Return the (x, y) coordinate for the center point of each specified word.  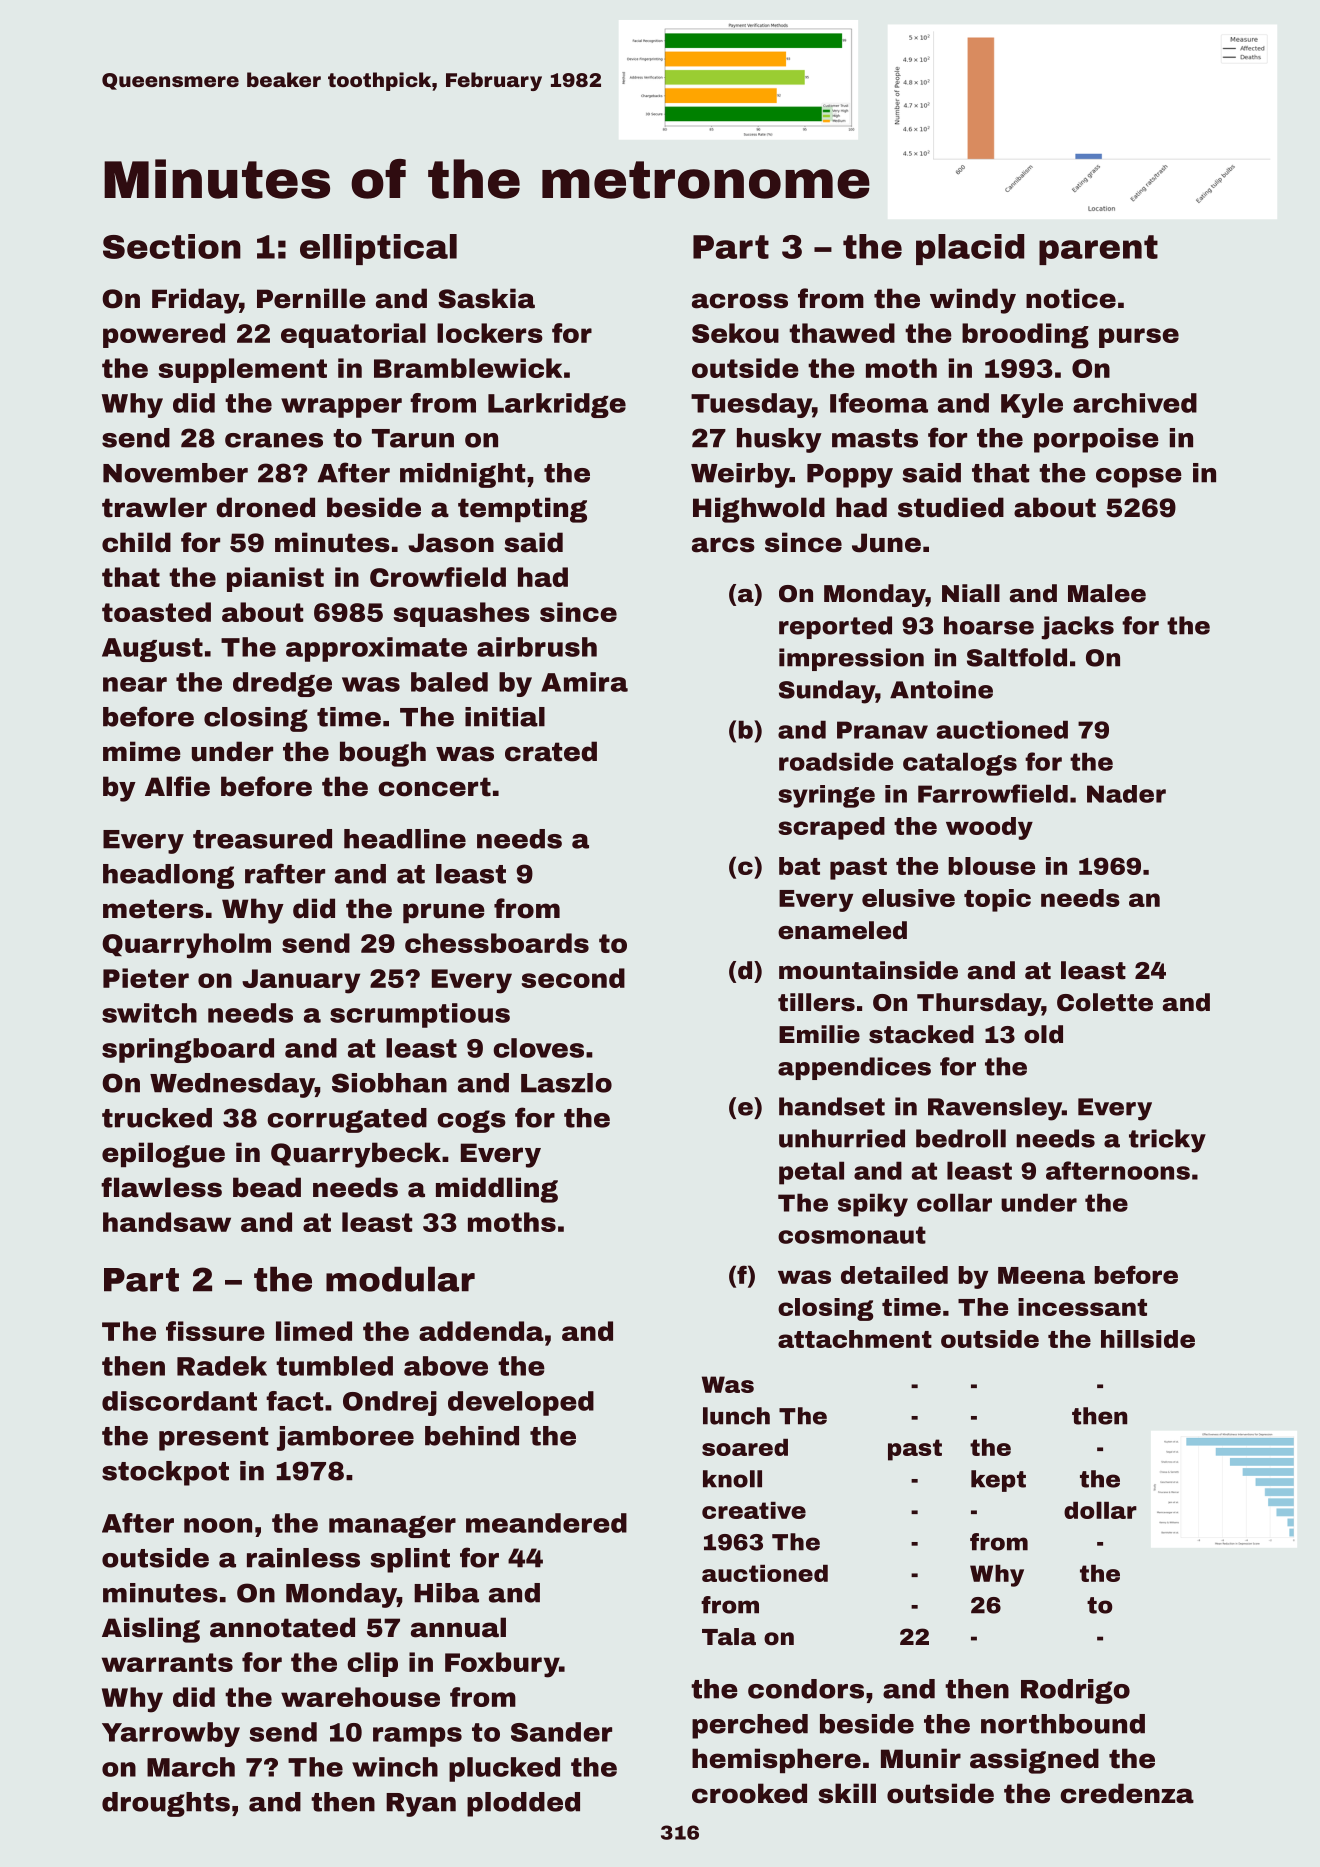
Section (172, 246)
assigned (1034, 1761)
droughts (166, 1804)
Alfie (177, 786)
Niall (971, 593)
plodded (523, 1804)
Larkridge (557, 405)
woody (989, 828)
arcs (723, 545)
